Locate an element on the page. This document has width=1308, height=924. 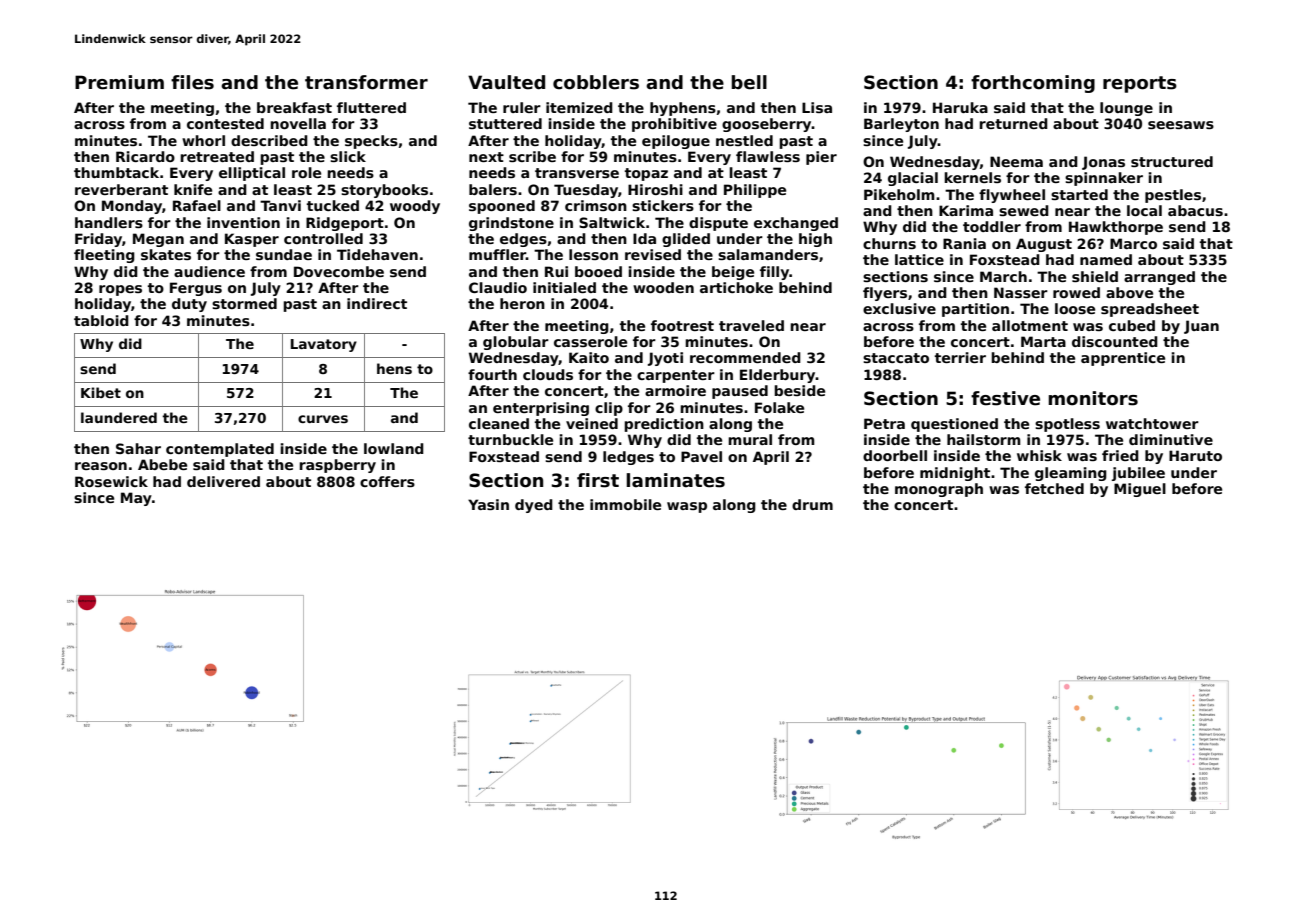
Jonas is located at coordinates (1103, 163).
